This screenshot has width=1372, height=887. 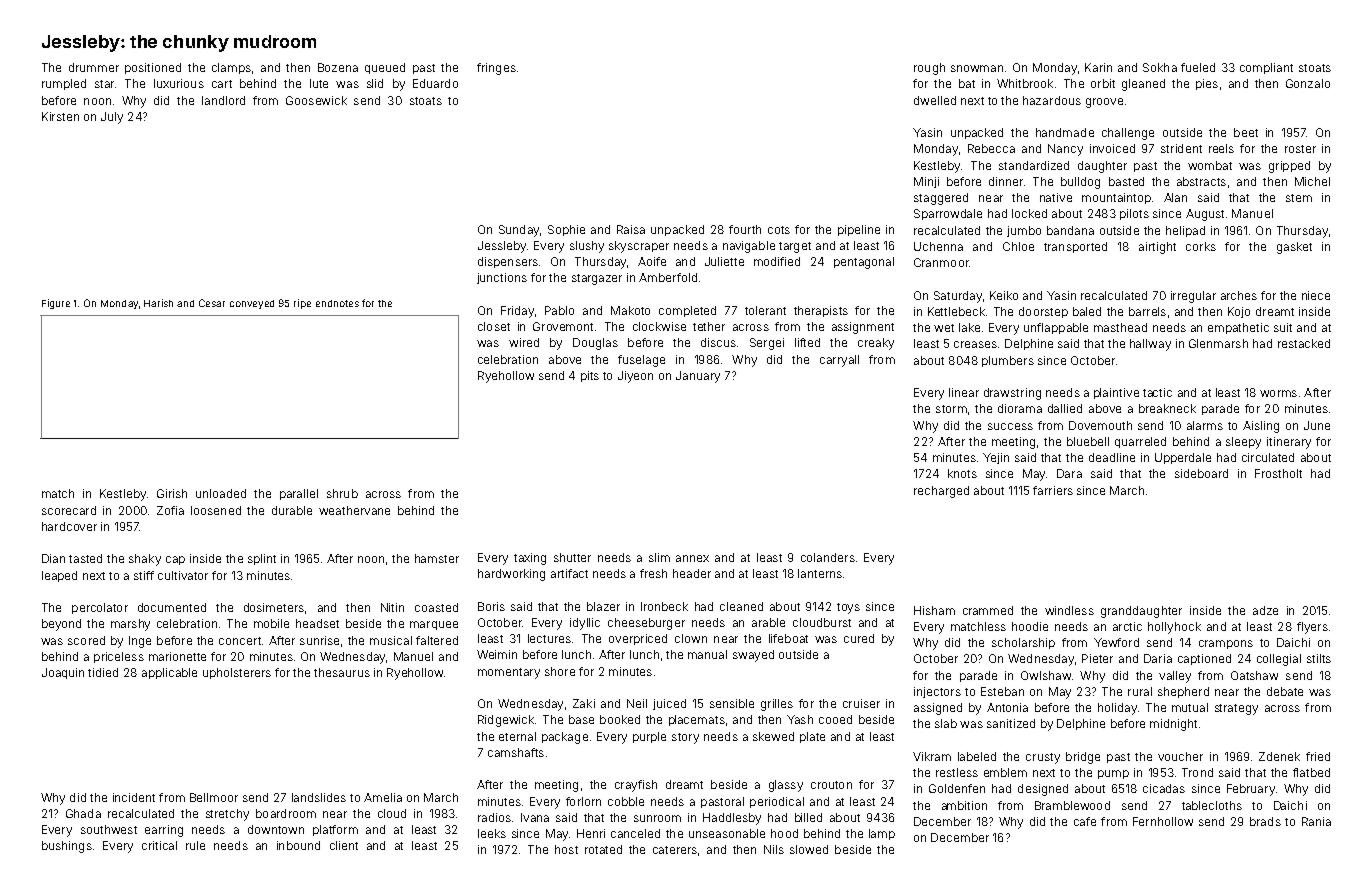 What do you see at coordinates (572, 557) in the screenshot?
I see `shutter` at bounding box center [572, 557].
